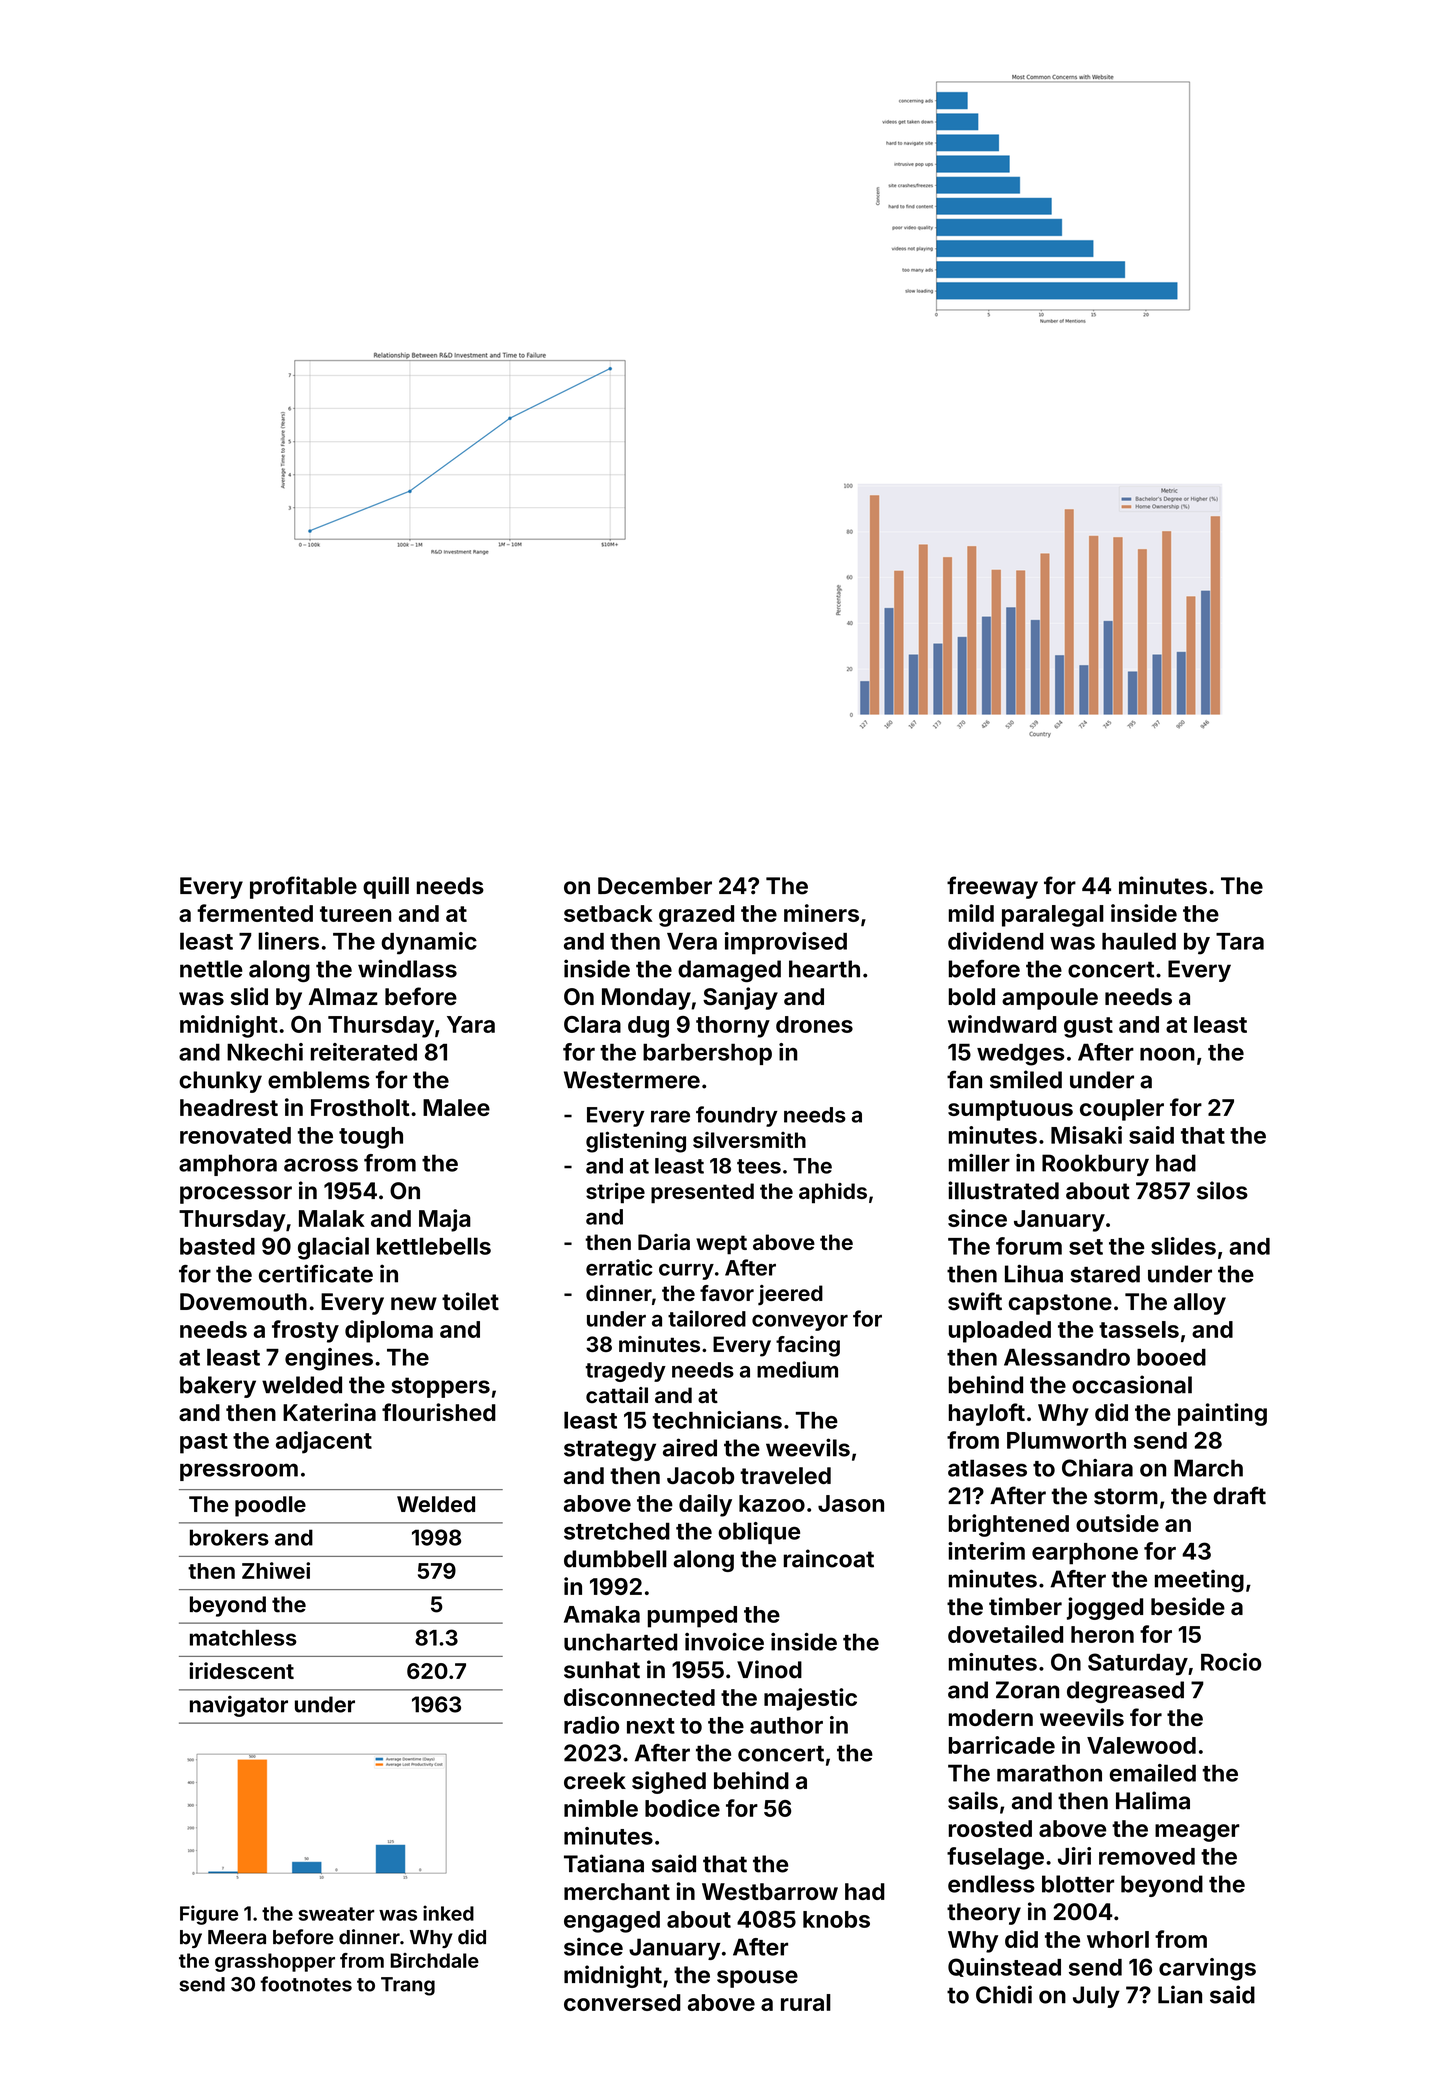 The image size is (1450, 2100). What do you see at coordinates (608, 913) in the image?
I see `setback` at bounding box center [608, 913].
